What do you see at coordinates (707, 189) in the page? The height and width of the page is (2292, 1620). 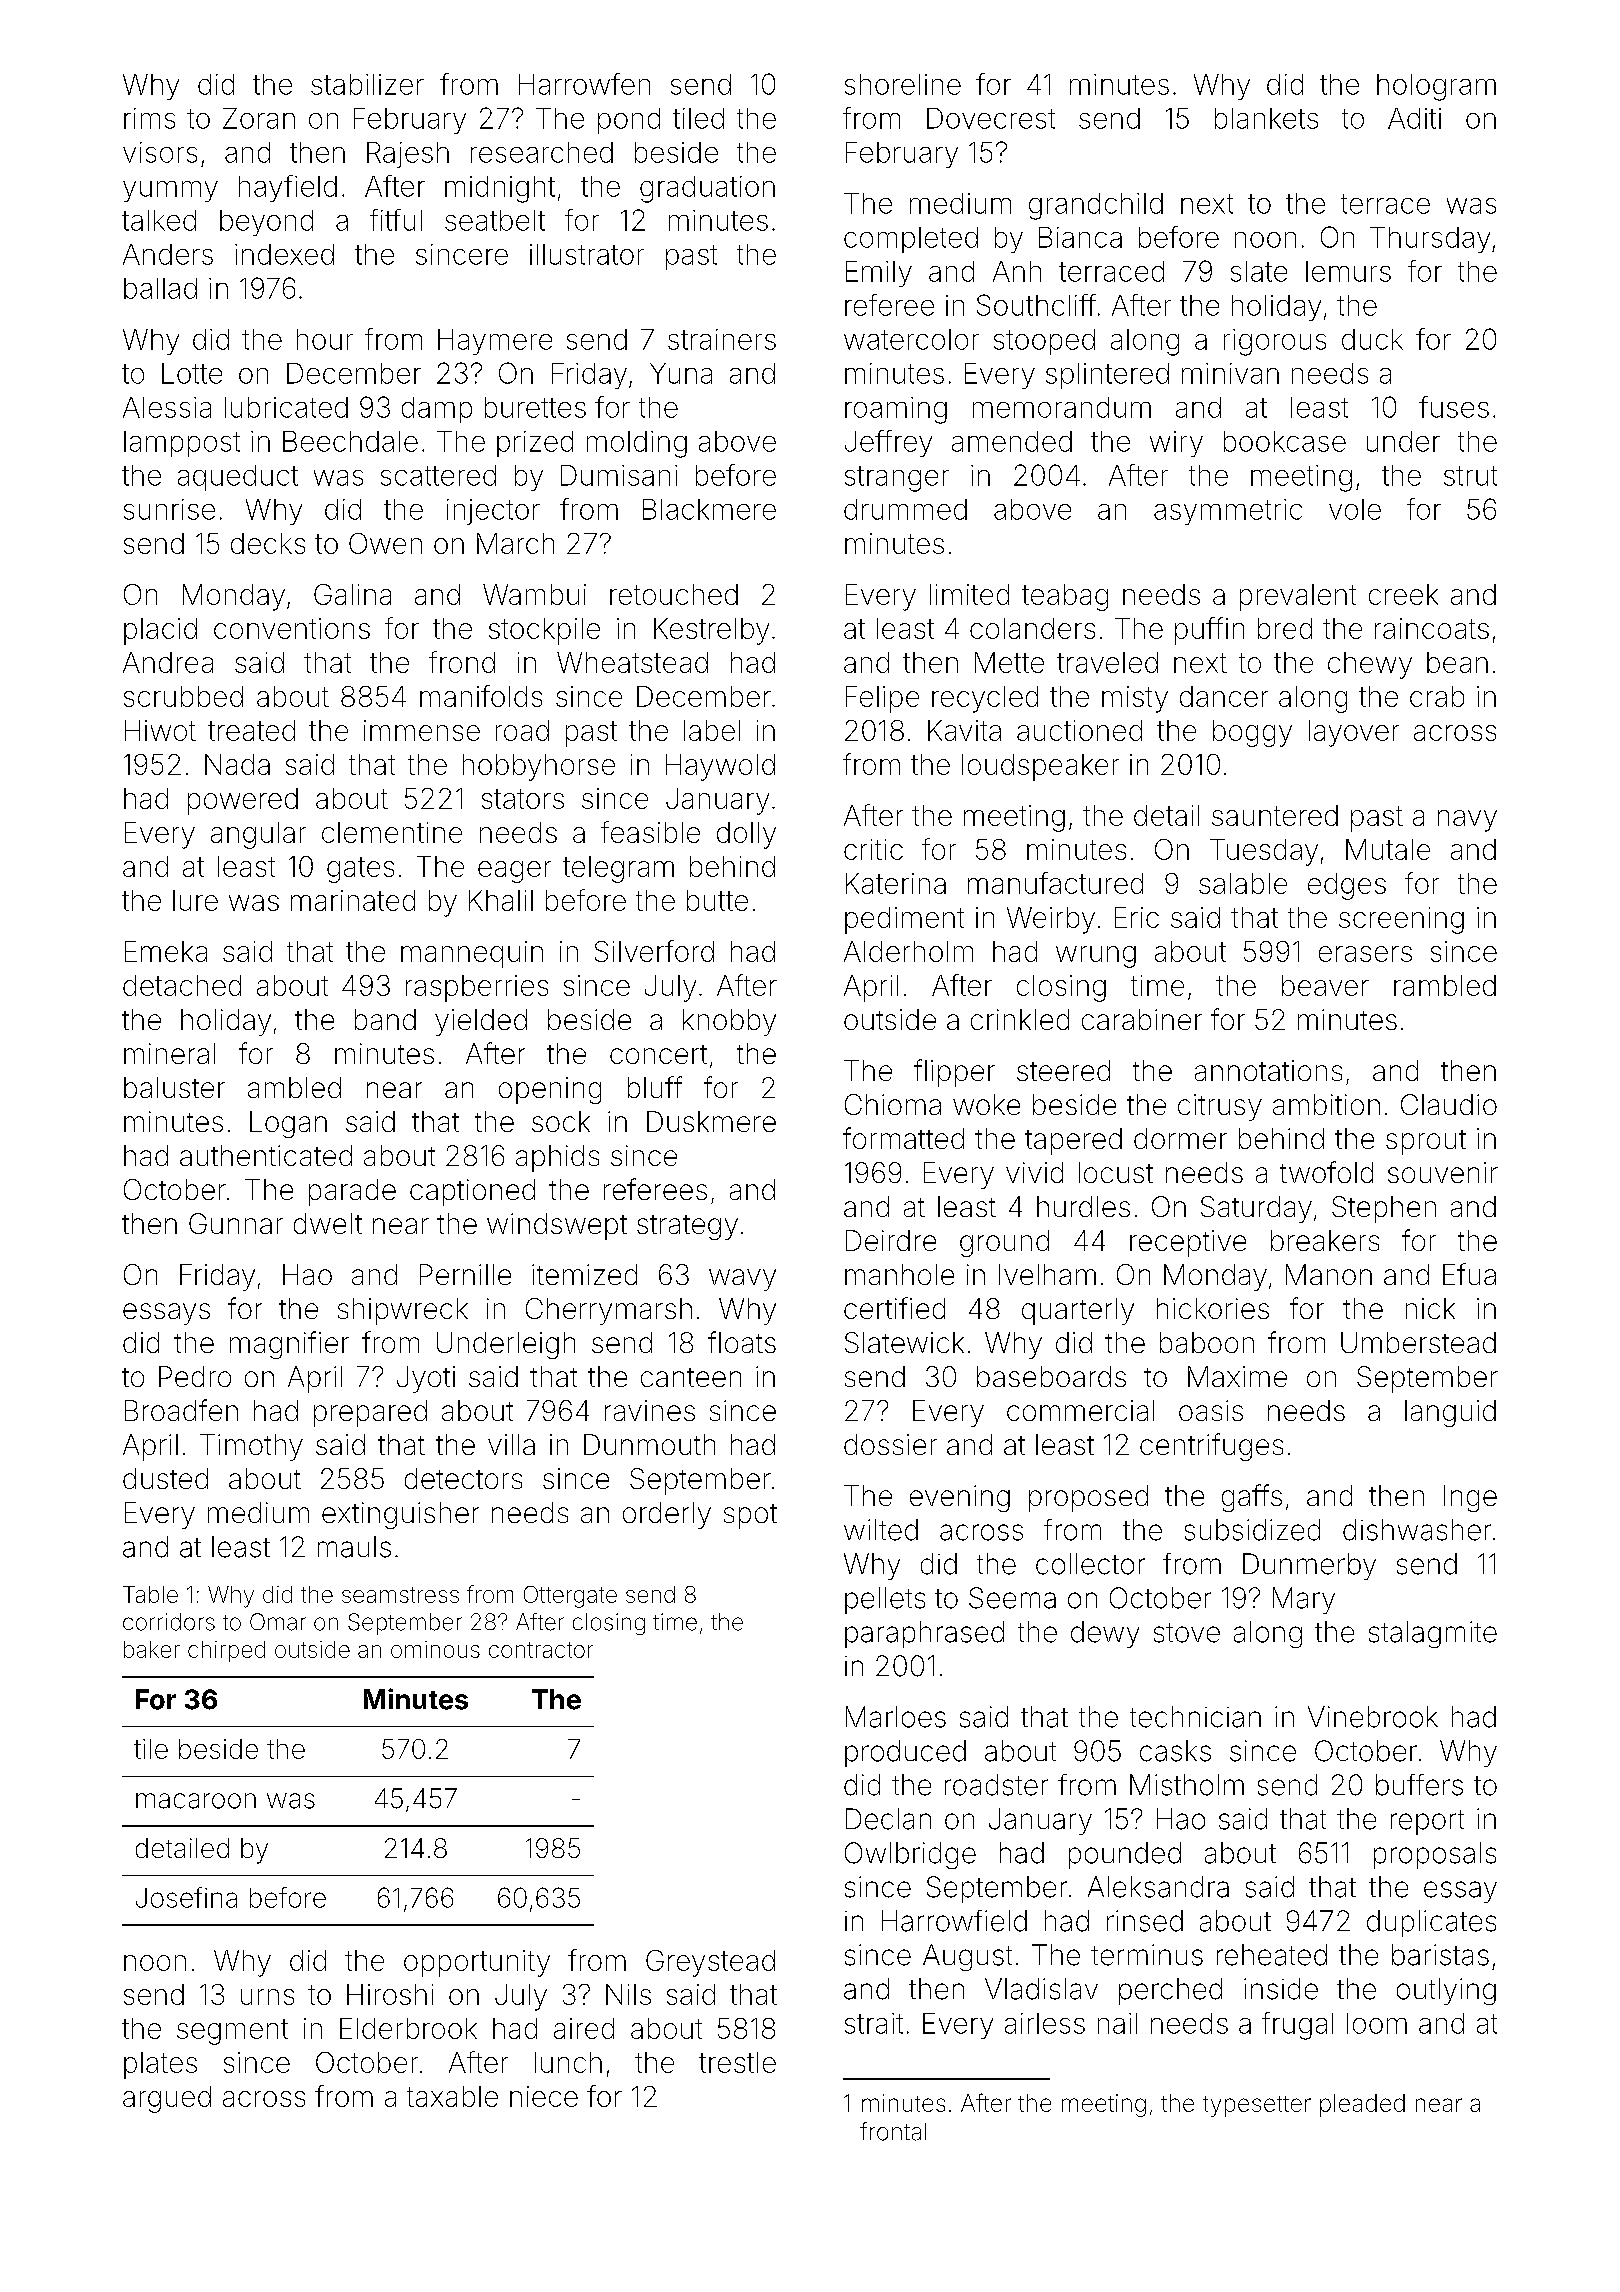 I see `graduation` at bounding box center [707, 189].
